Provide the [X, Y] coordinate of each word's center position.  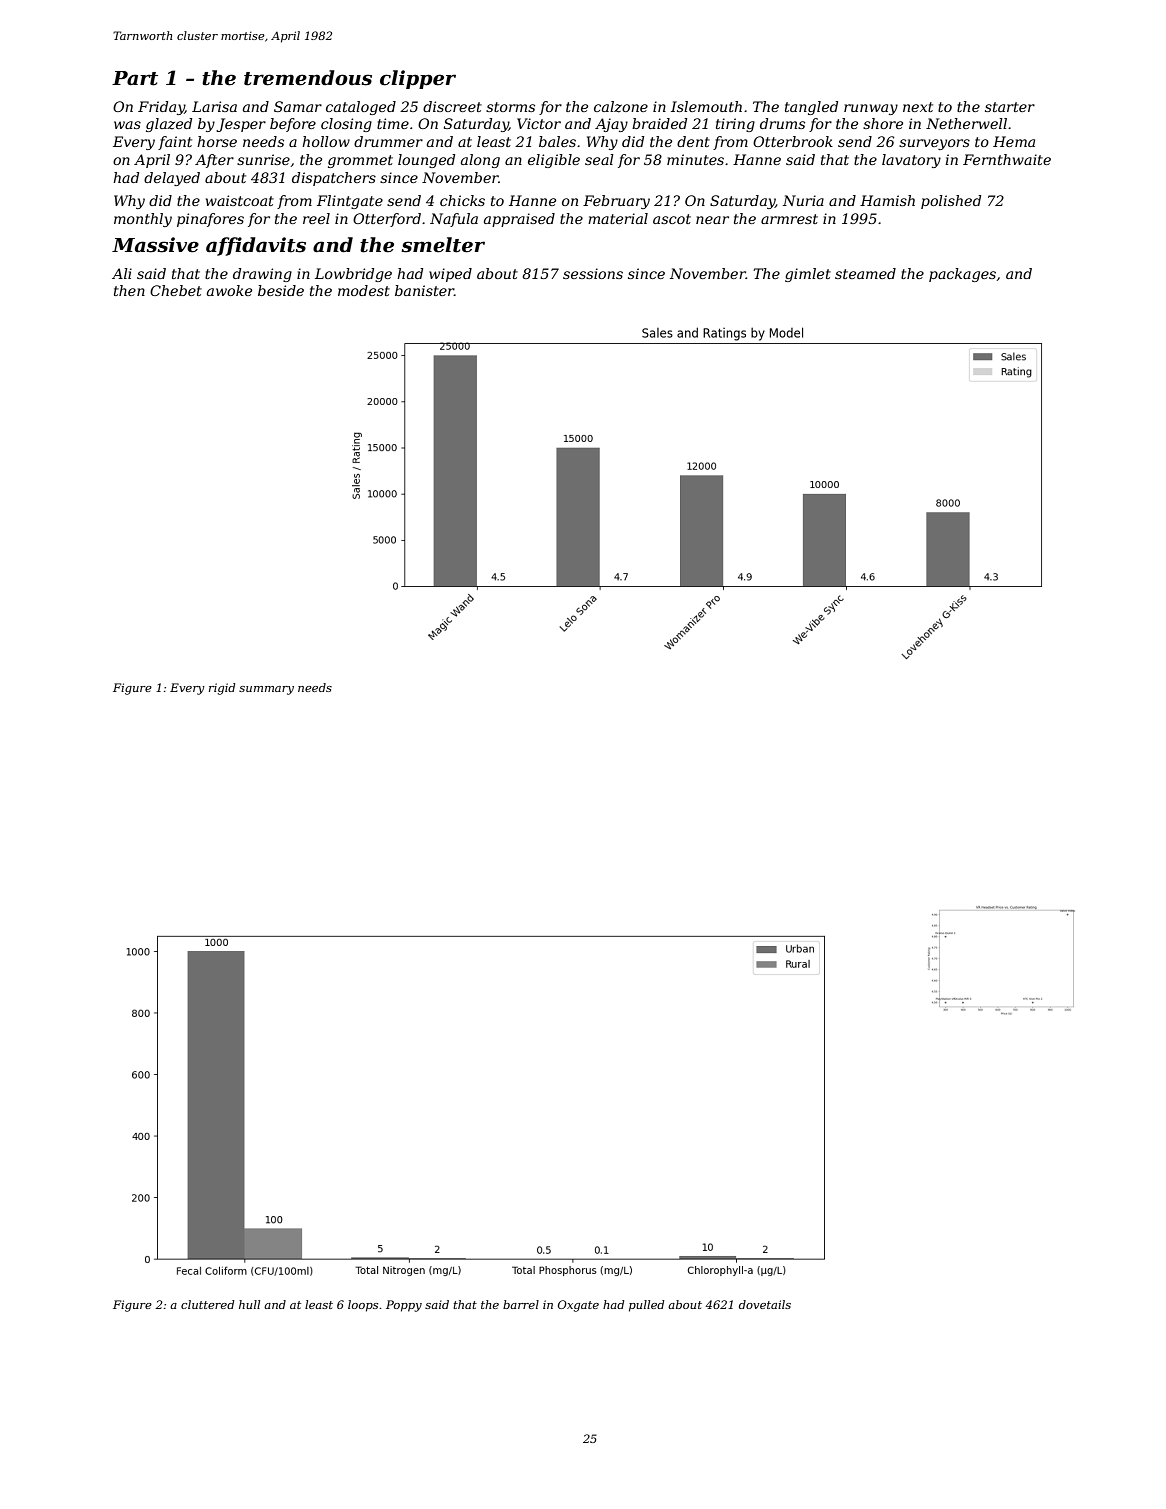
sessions [593, 273]
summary [266, 690]
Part [135, 78]
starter [1010, 107]
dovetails [765, 1304]
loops [363, 1306]
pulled [646, 1306]
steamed [865, 273]
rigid [222, 689]
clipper [418, 79]
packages [962, 275]
